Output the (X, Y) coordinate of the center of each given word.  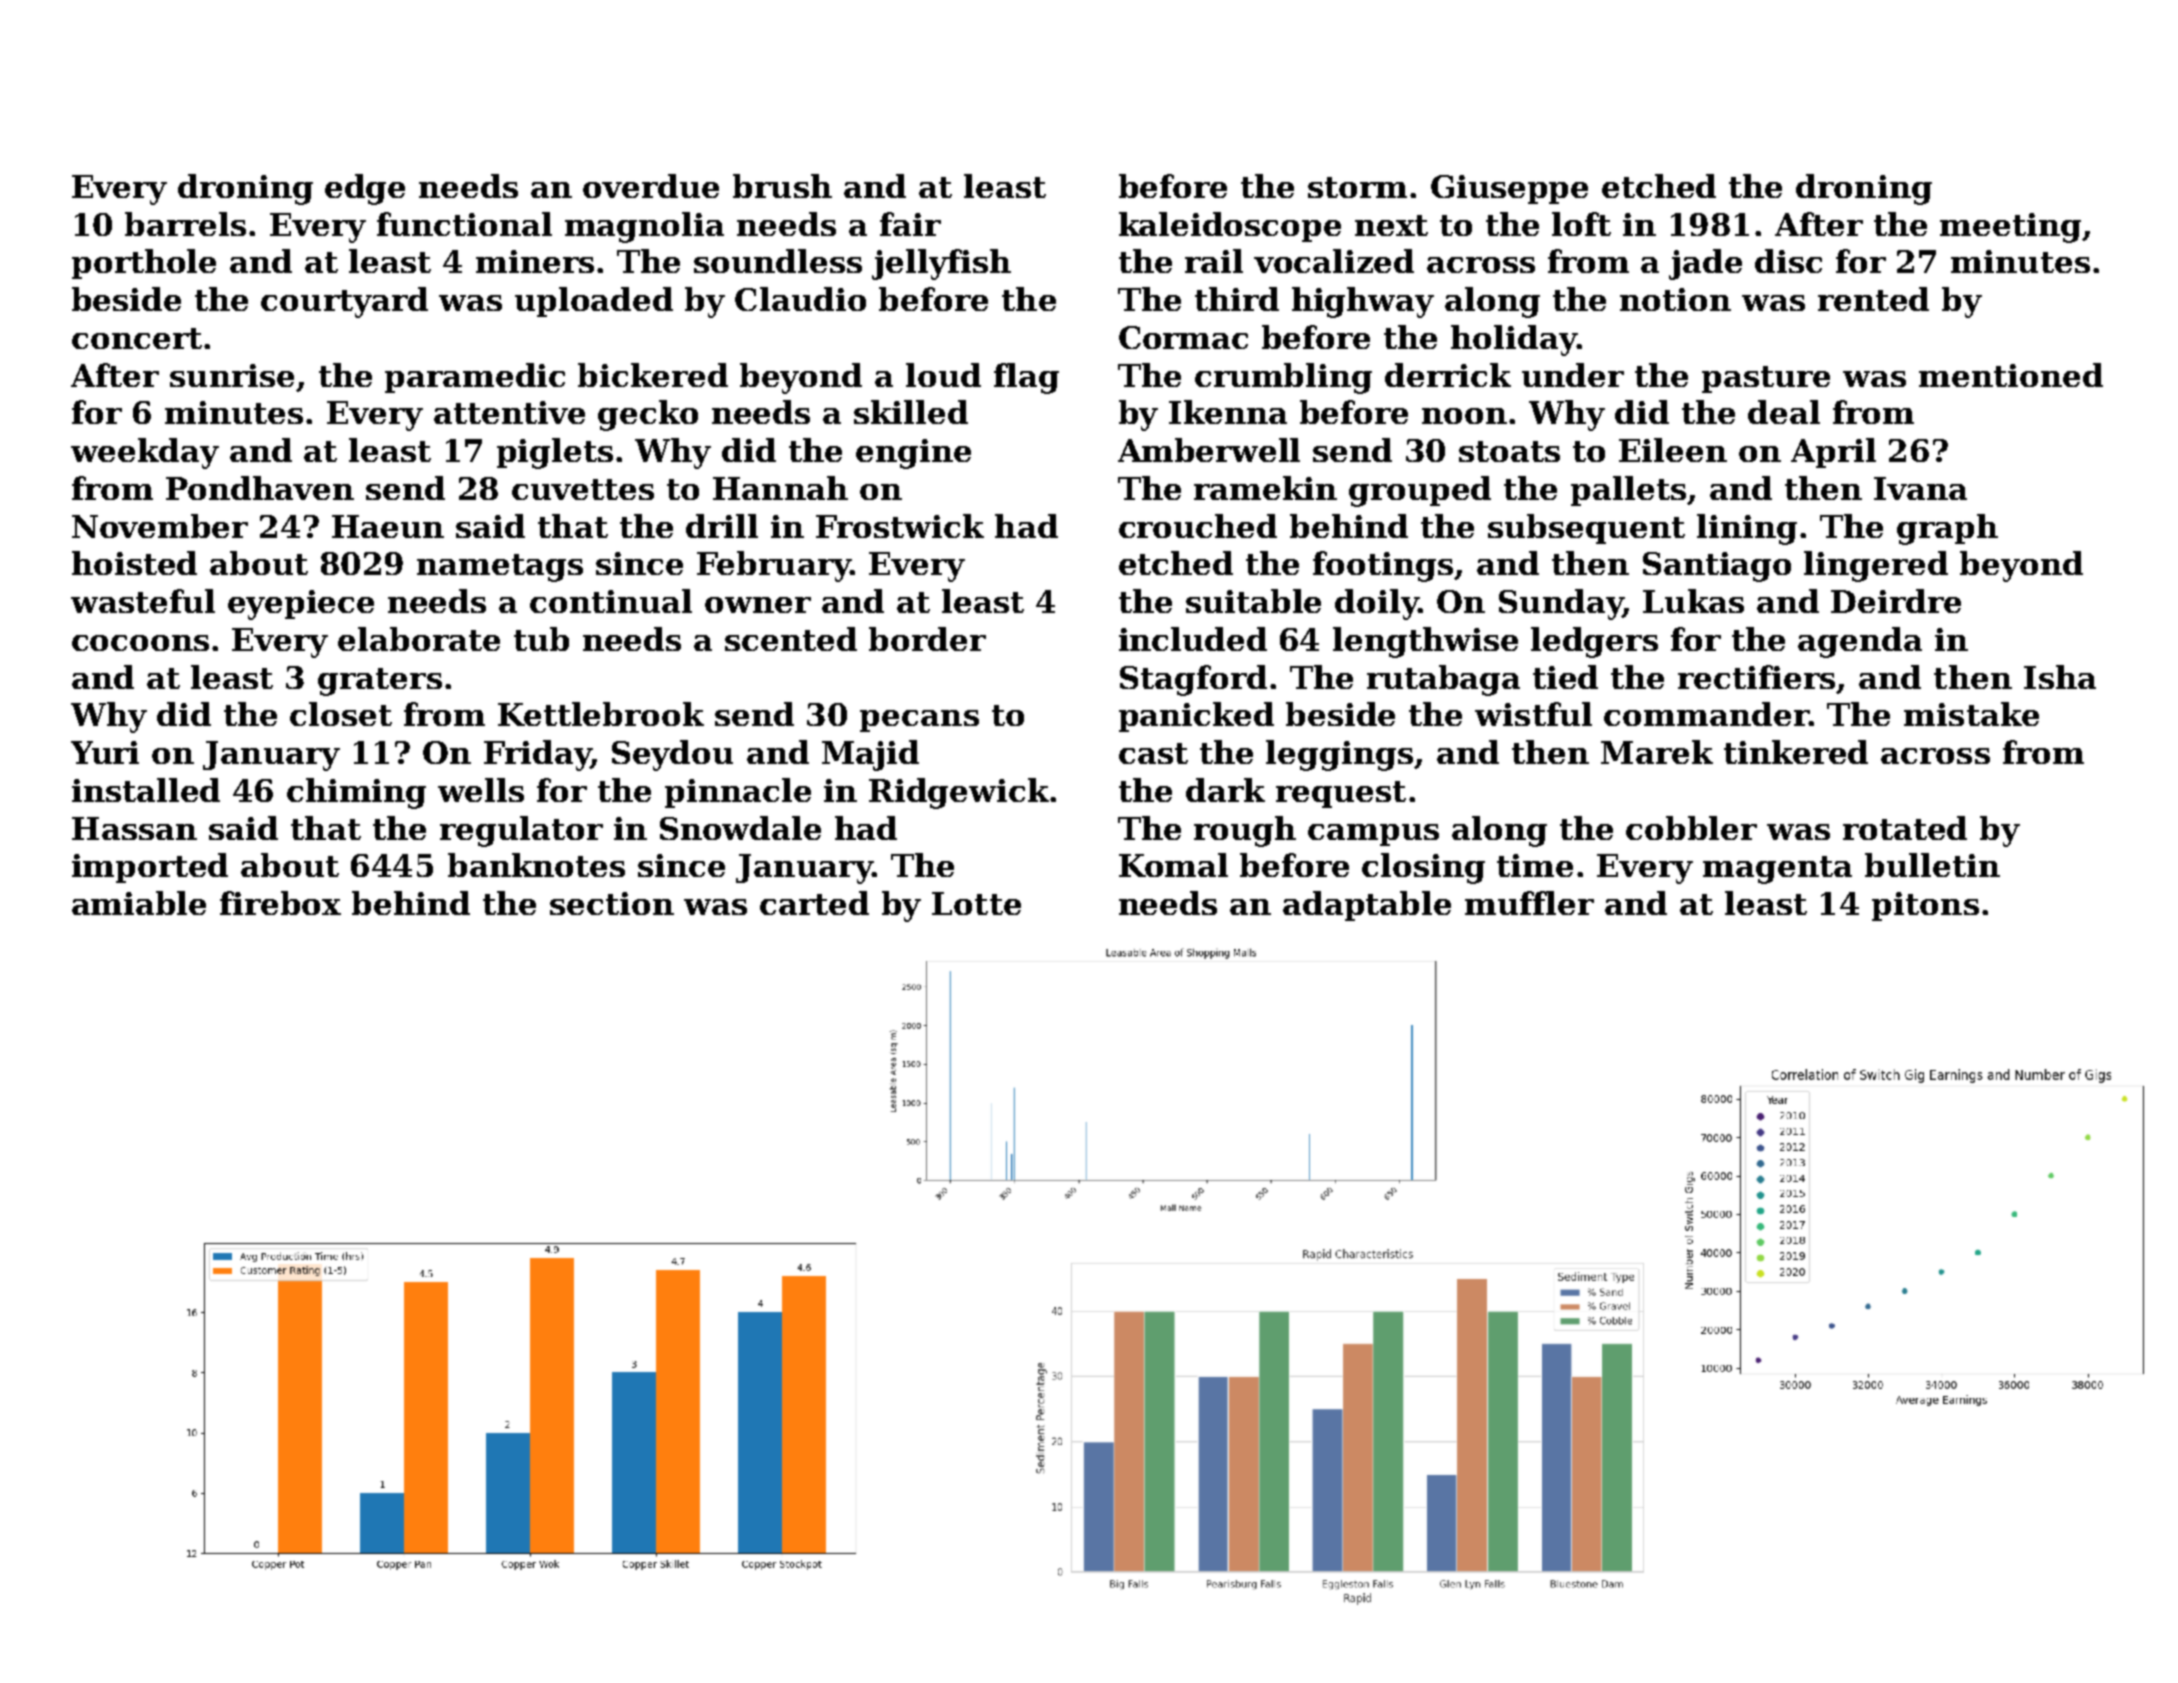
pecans (919, 721)
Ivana (1920, 488)
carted (814, 903)
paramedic (475, 378)
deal (1784, 412)
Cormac (1183, 337)
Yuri (105, 752)
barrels (185, 224)
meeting (2010, 228)
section (612, 903)
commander (1706, 714)
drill (722, 526)
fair (910, 224)
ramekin (1265, 488)
